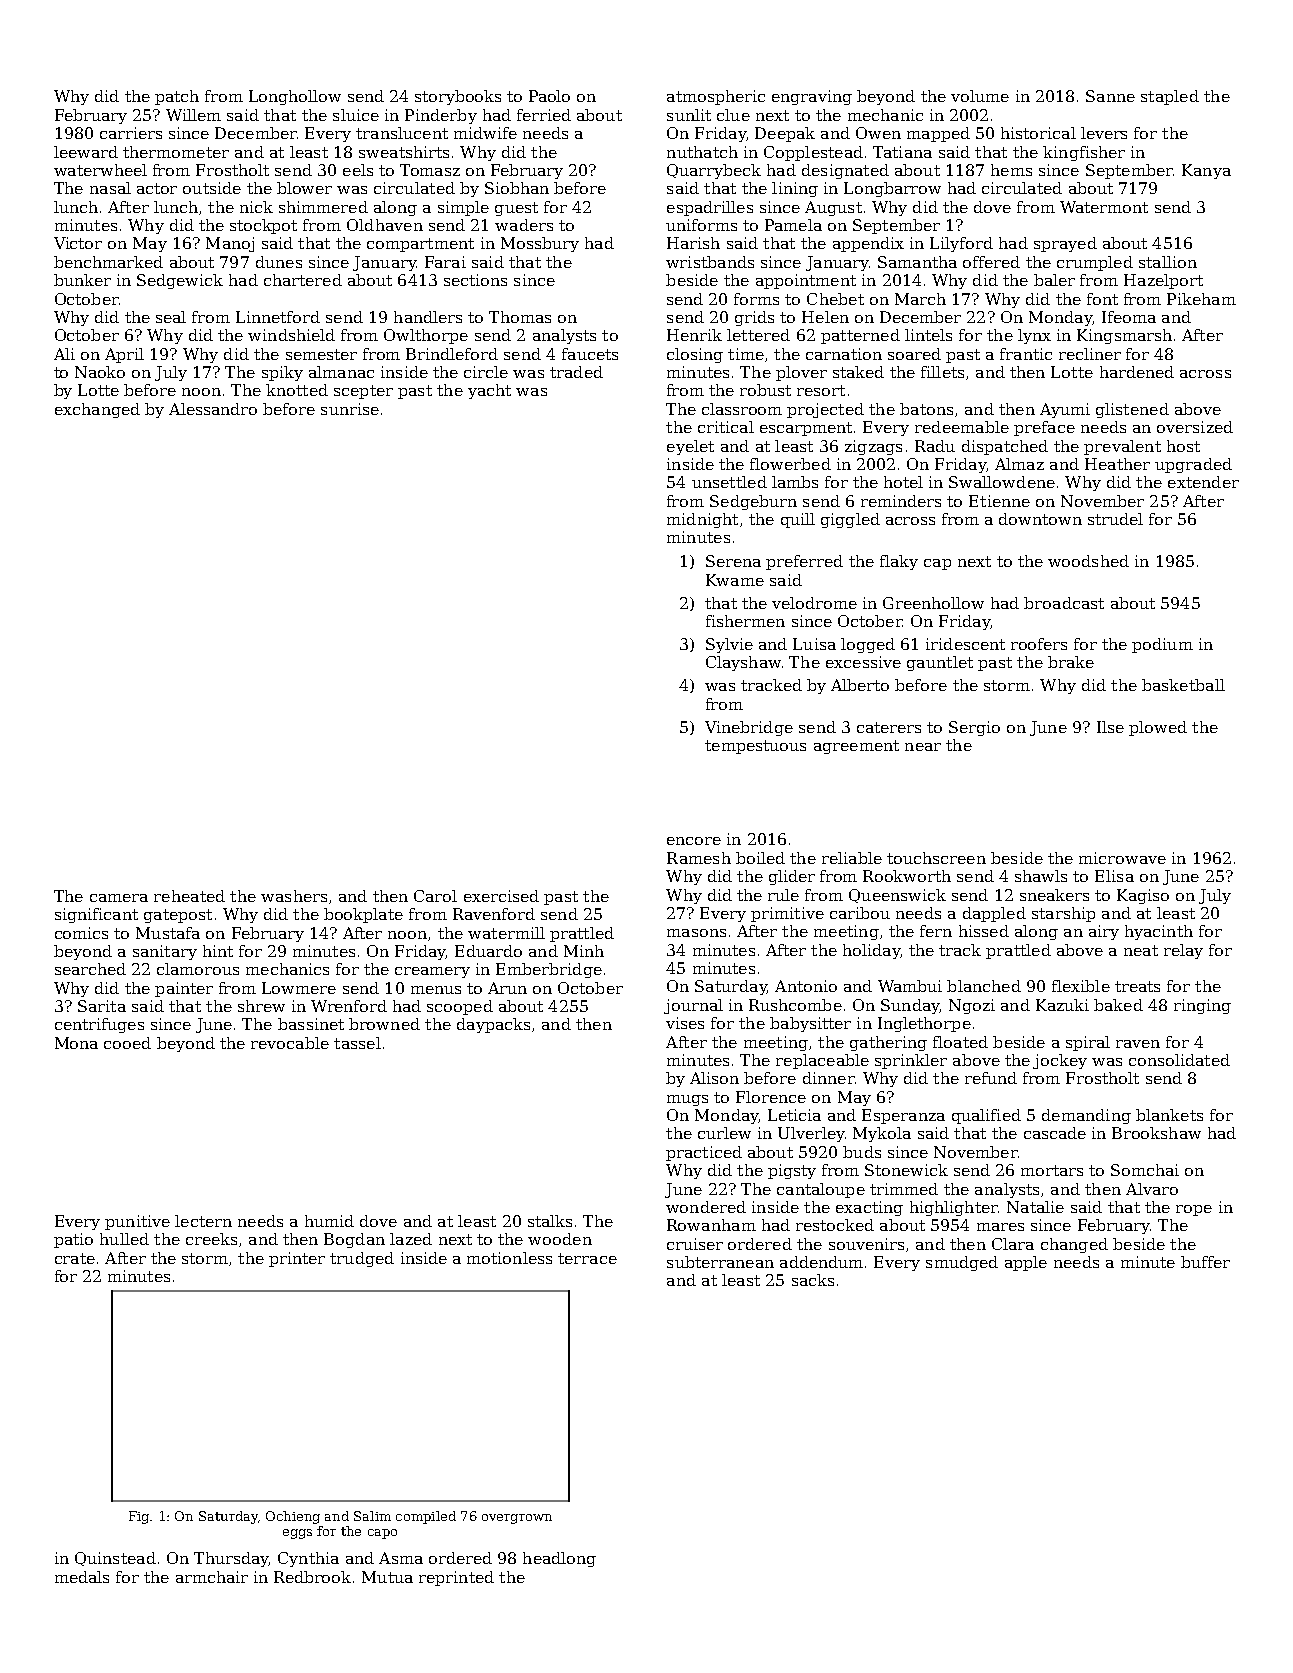  What do you see at coordinates (938, 134) in the page?
I see `mapped` at bounding box center [938, 134].
